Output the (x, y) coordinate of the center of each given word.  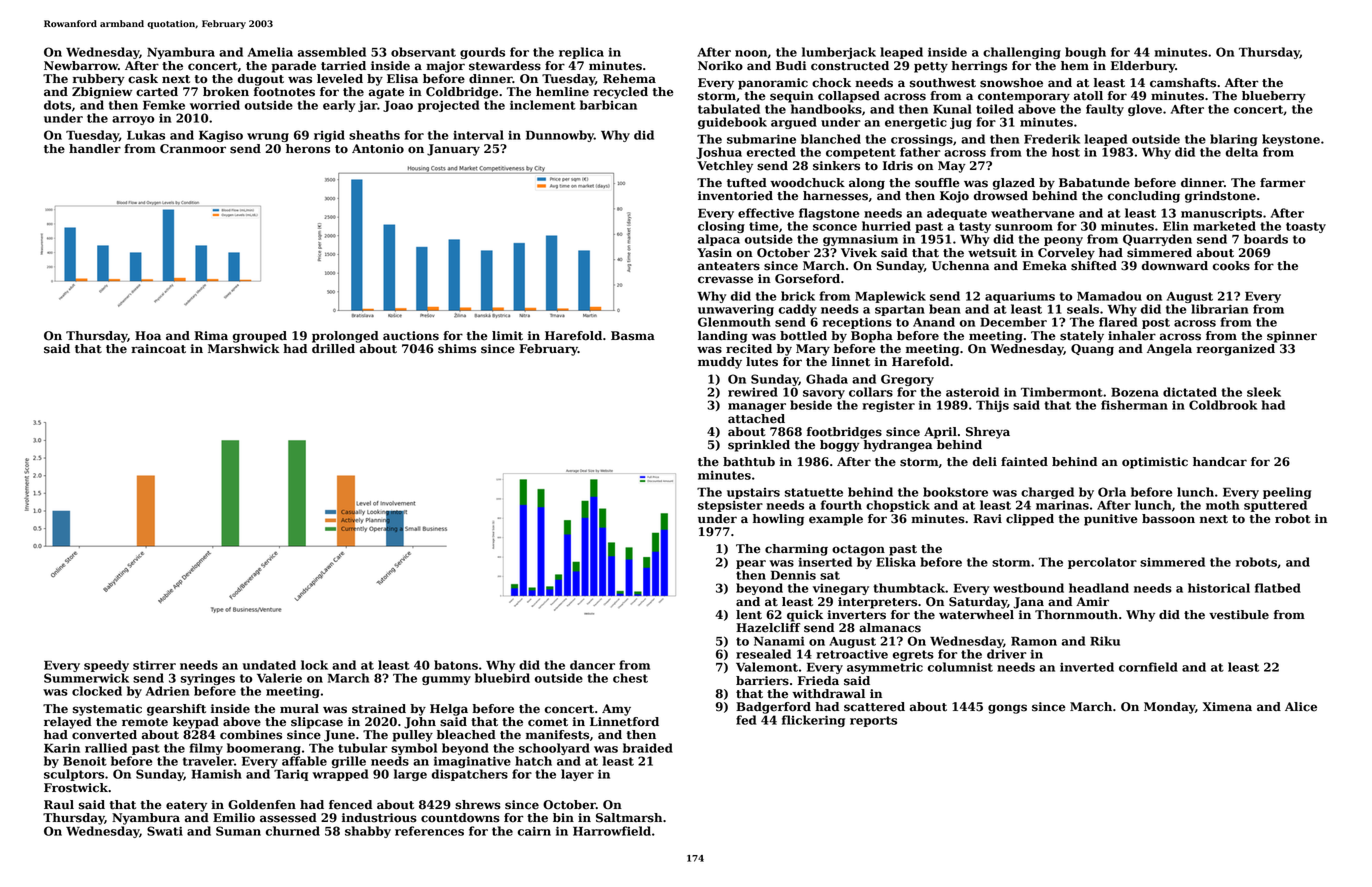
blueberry (1274, 97)
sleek (1264, 392)
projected (448, 106)
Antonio (378, 149)
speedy (106, 666)
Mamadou (1109, 296)
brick (798, 296)
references (429, 831)
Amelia (270, 52)
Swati (165, 831)
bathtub (749, 462)
